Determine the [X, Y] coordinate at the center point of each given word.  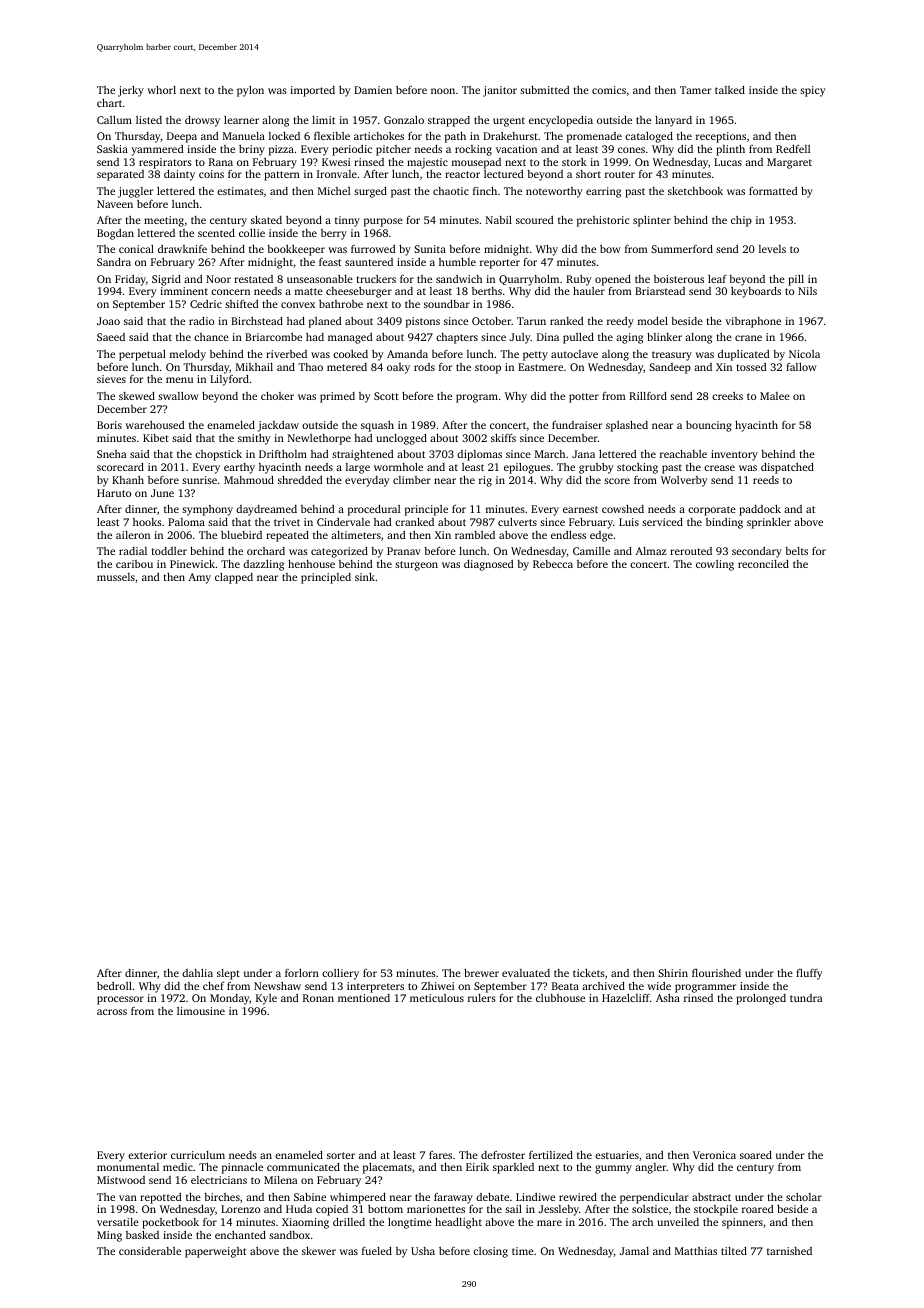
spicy [813, 91]
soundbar [447, 304]
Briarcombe [273, 337]
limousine [201, 1011]
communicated [303, 1167]
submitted [545, 90]
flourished [716, 973]
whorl [161, 90]
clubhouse [560, 998]
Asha [668, 998]
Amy [200, 578]
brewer [481, 973]
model [653, 321]
